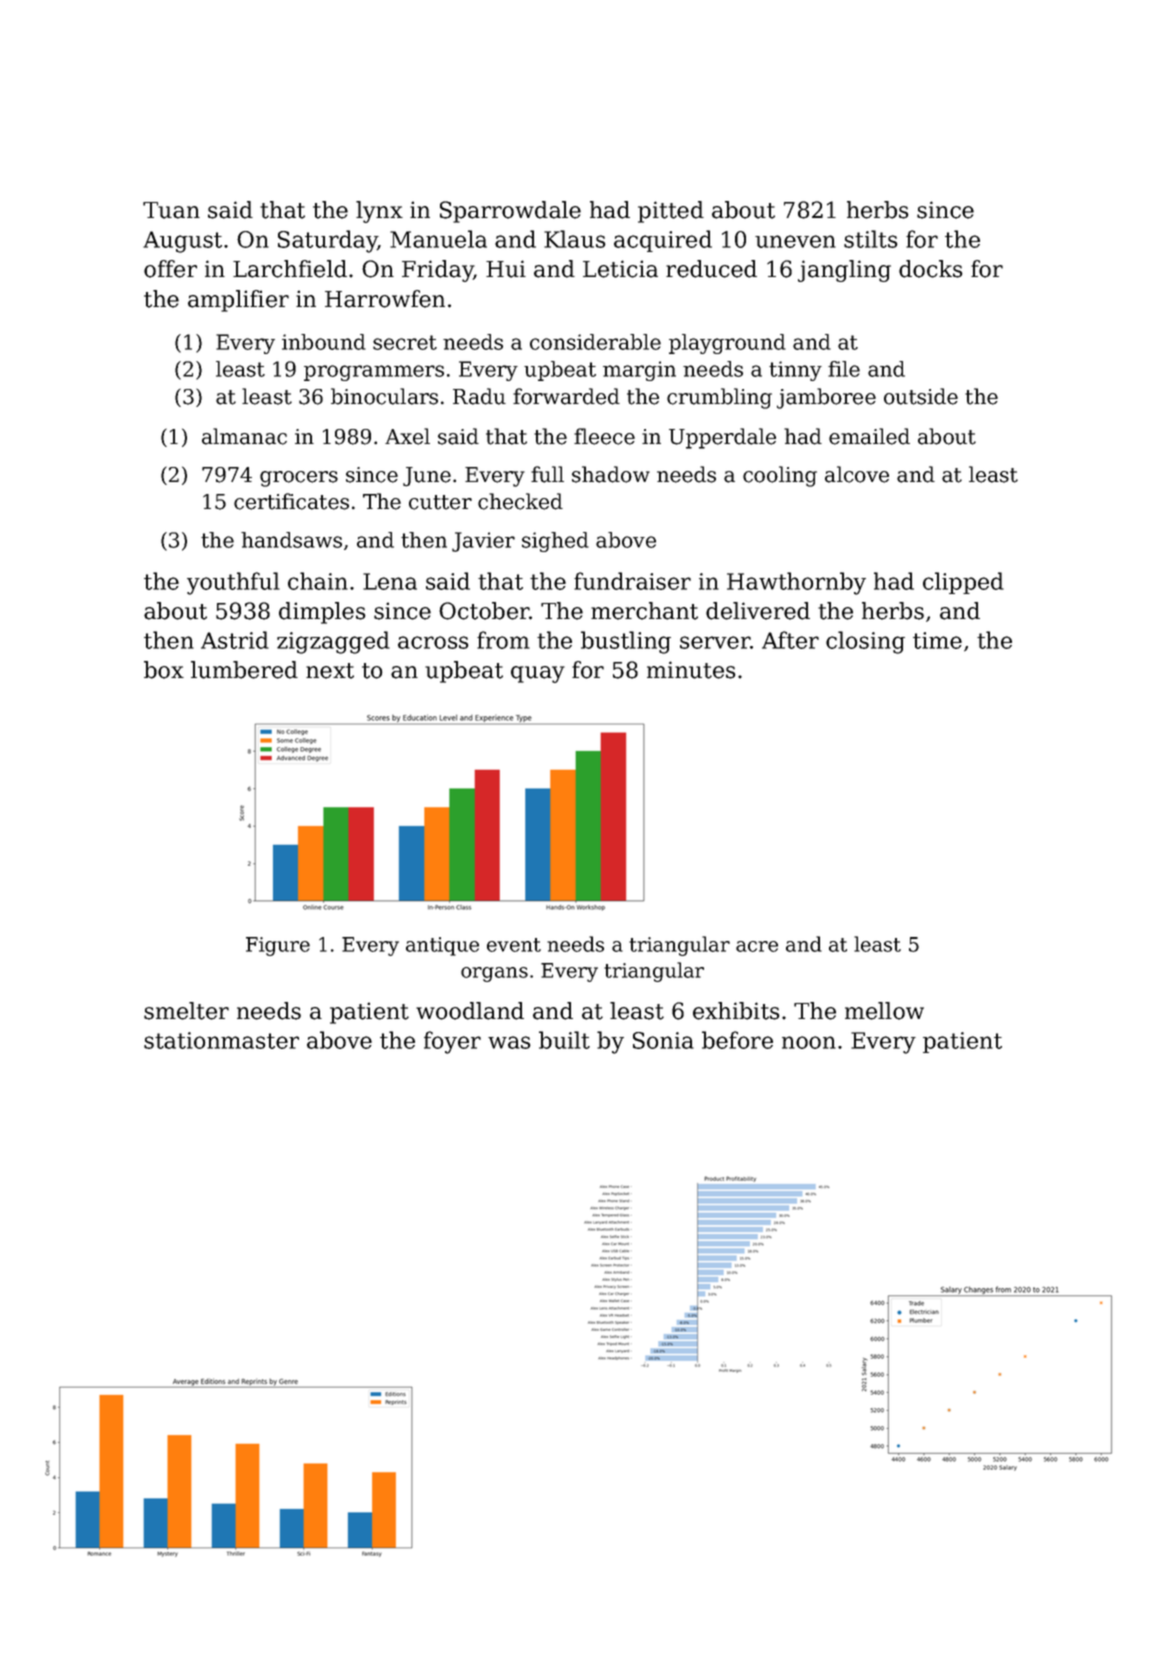 The image size is (1165, 1654). Describe the element at coordinates (963, 583) in the screenshot. I see `clipped` at that location.
